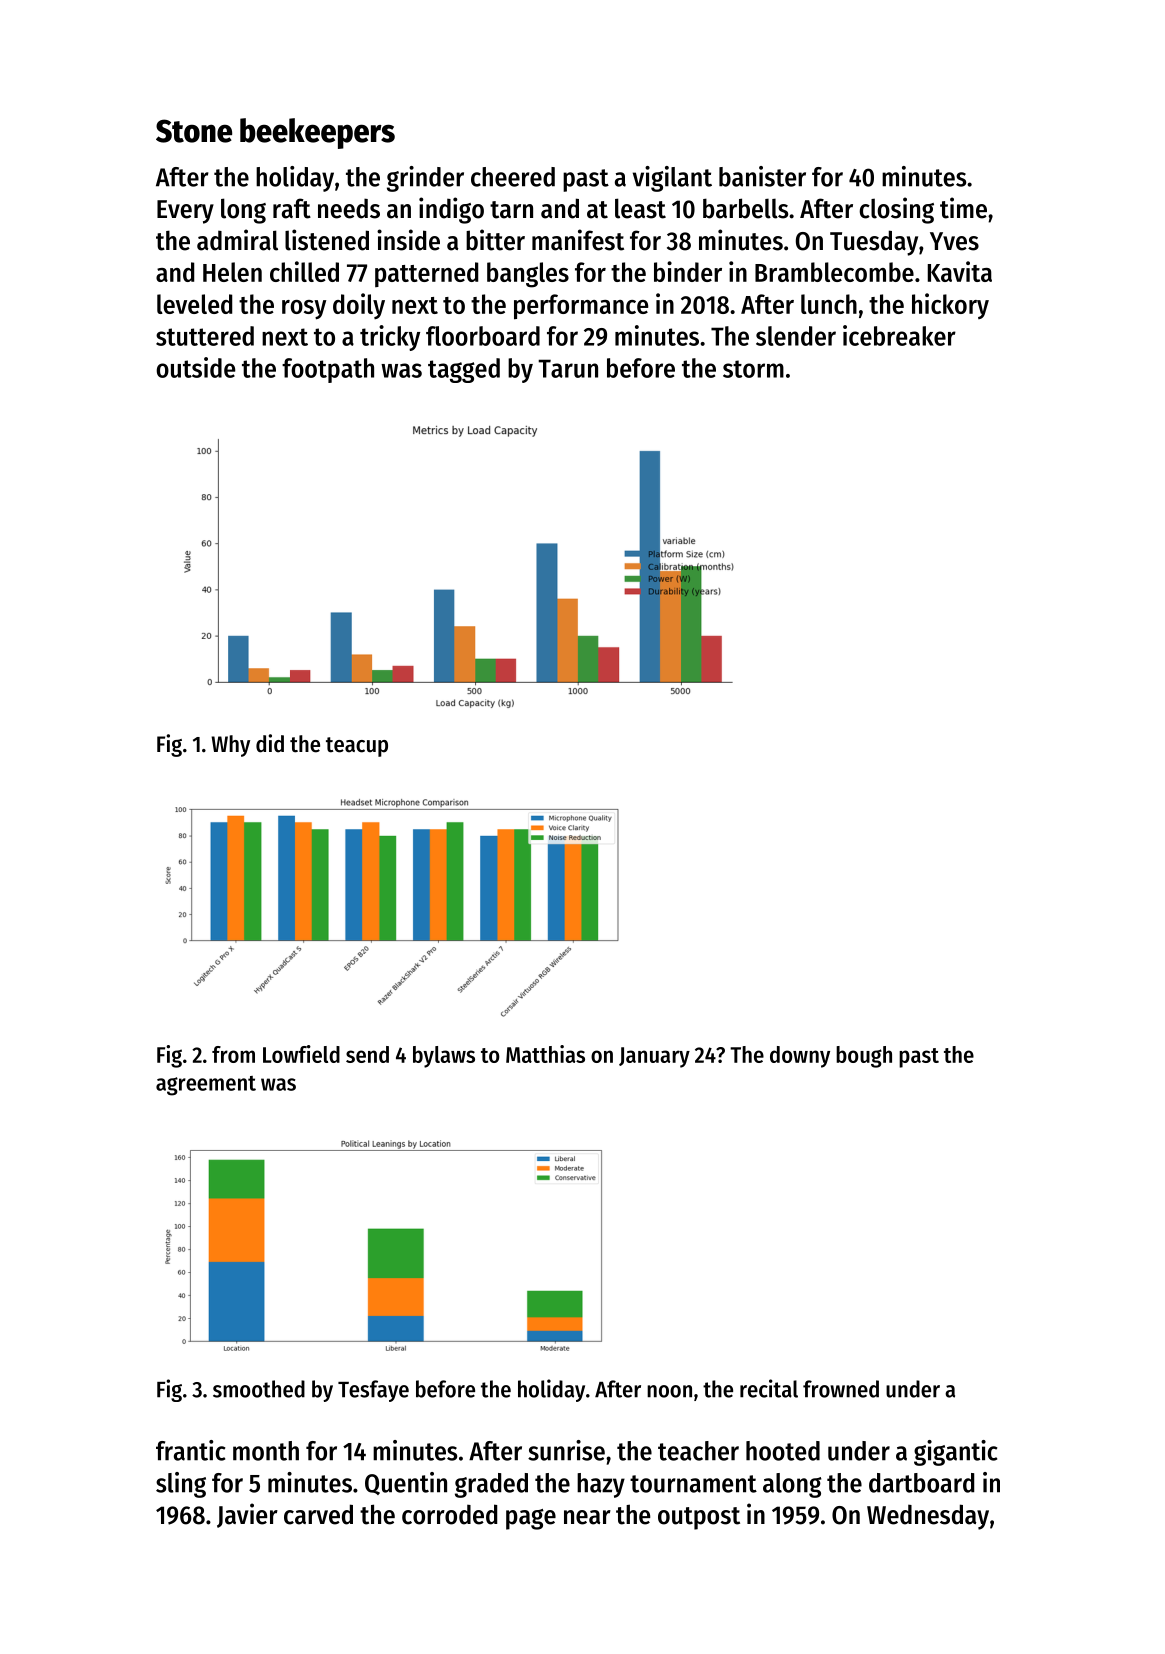 This screenshot has height=1654, width=1165. I want to click on hickory, so click(950, 306).
